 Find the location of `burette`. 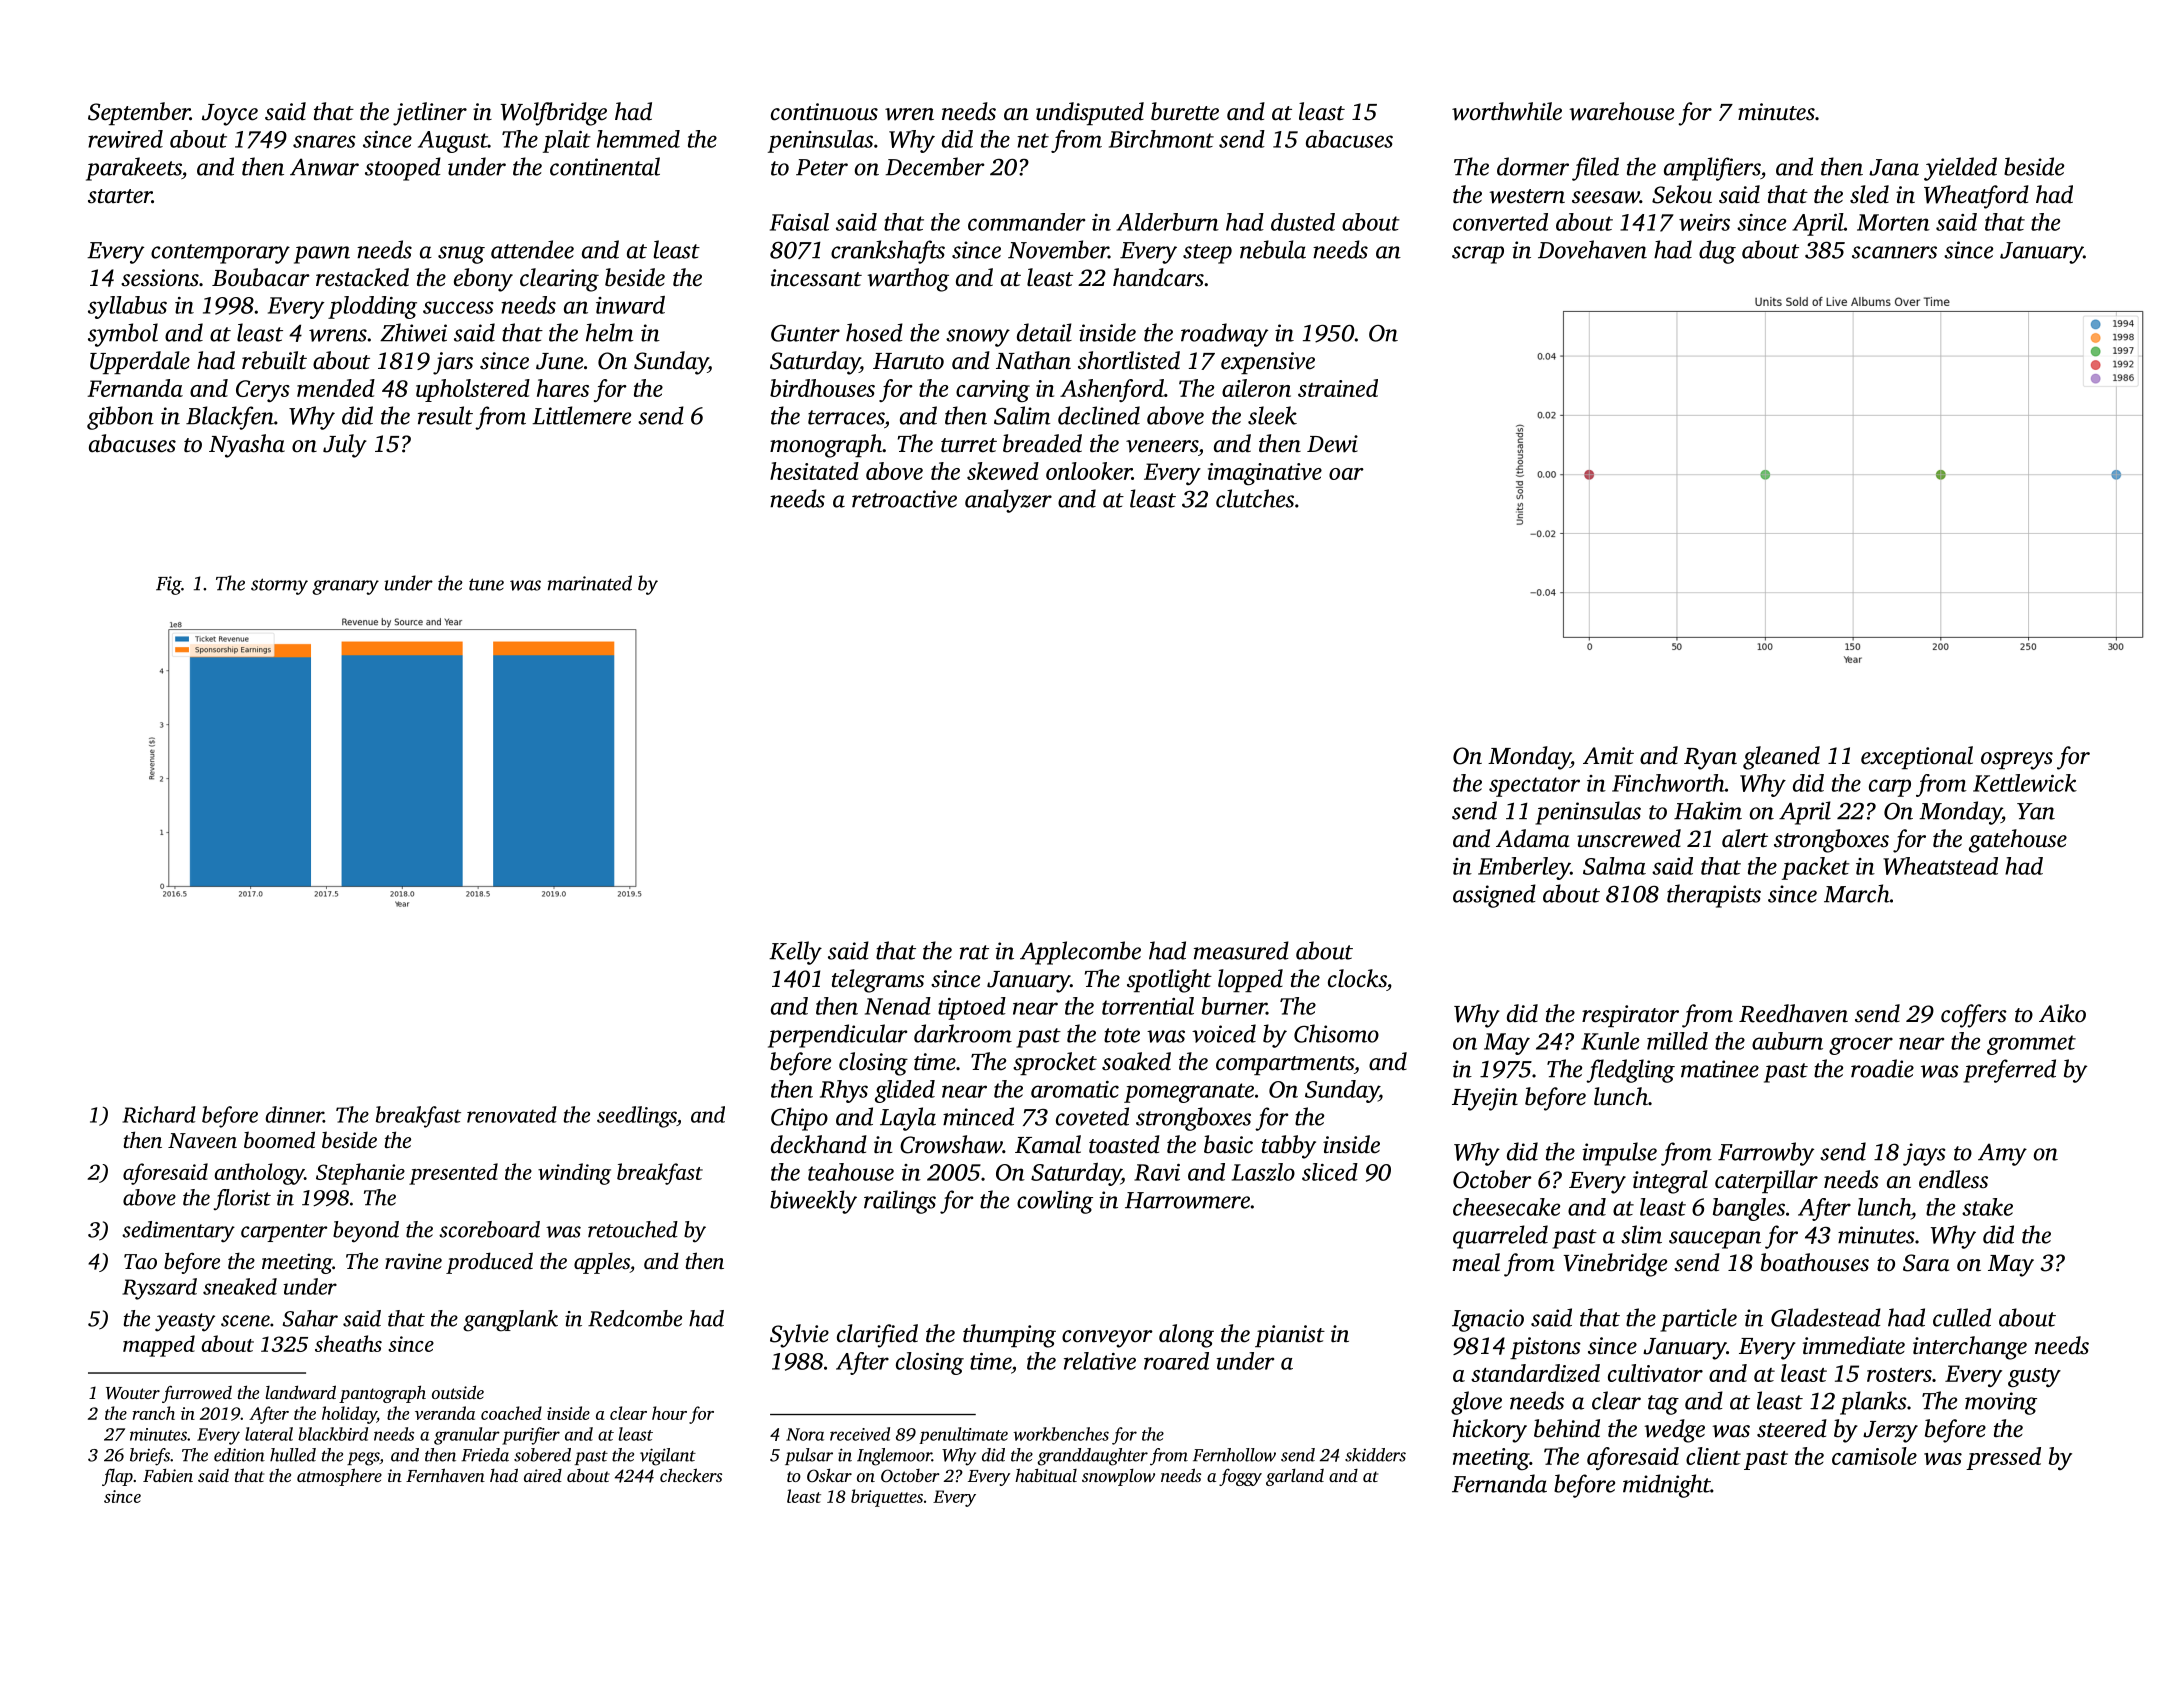

burette is located at coordinates (1185, 111).
